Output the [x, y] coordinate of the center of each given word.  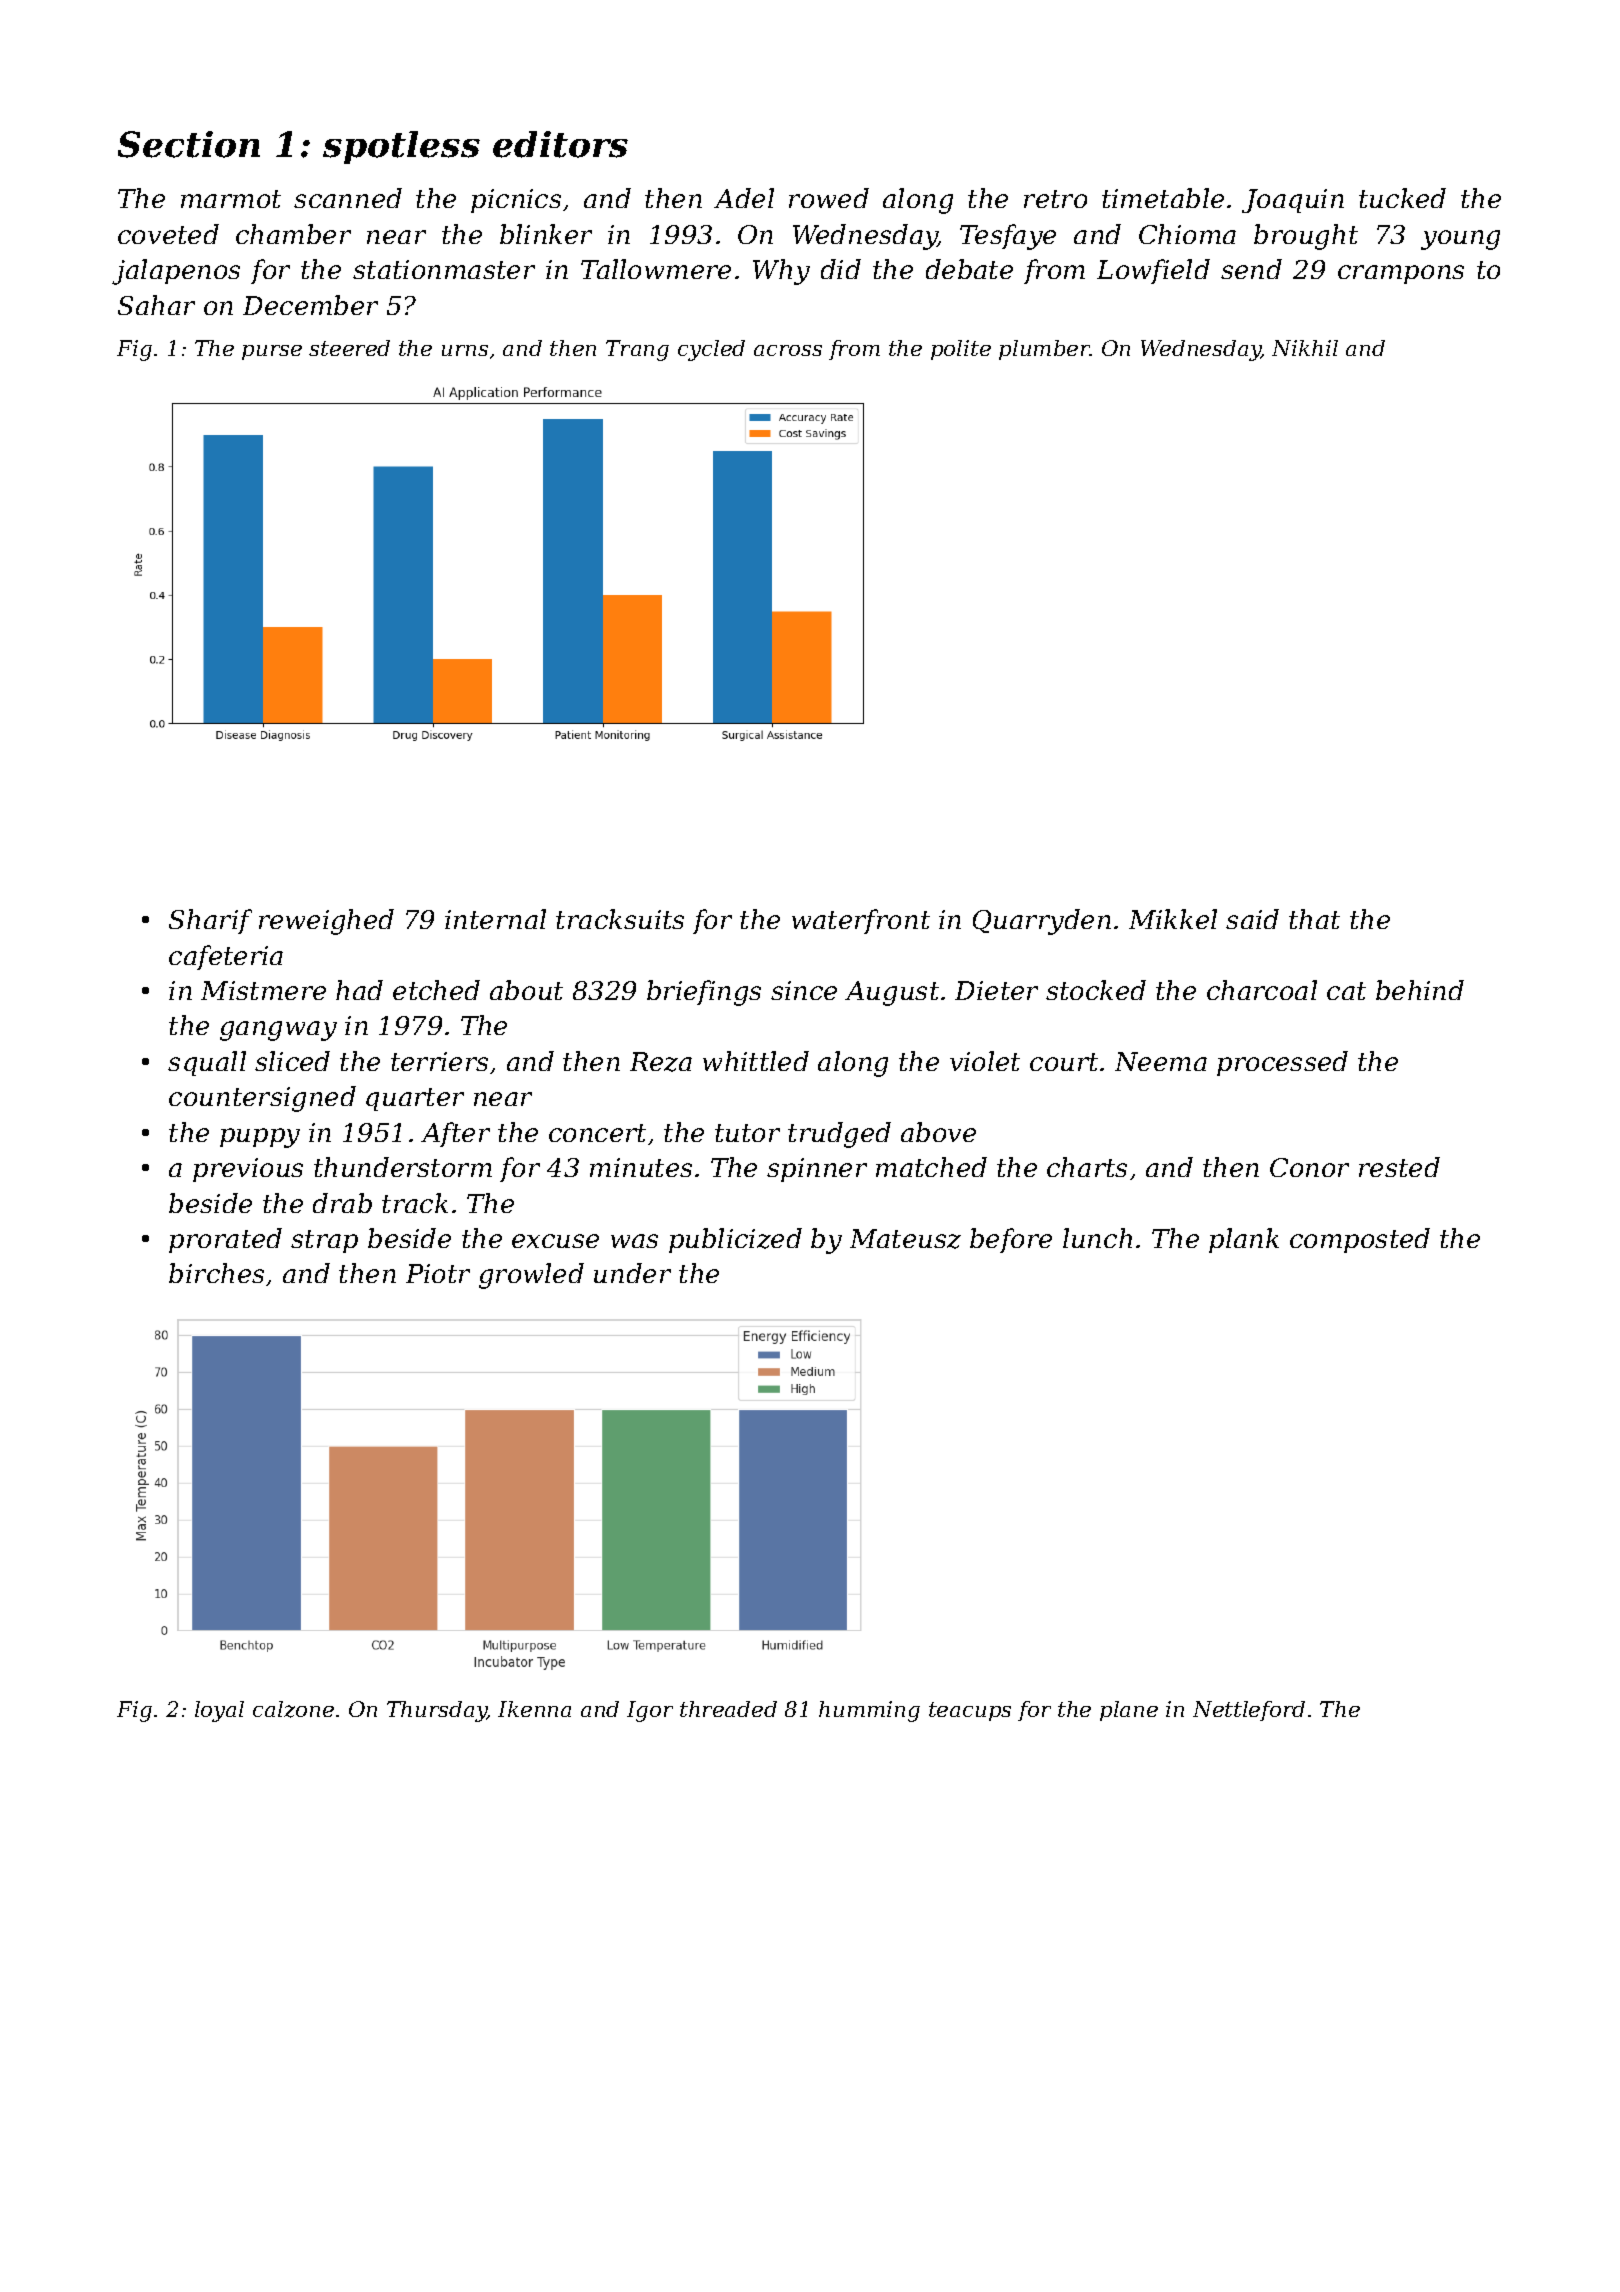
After [455, 1134]
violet [985, 1061]
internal [495, 919]
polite [961, 350]
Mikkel [1173, 919]
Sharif [210, 921]
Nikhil [1305, 348]
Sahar [156, 305]
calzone [293, 1709]
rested [1399, 1167]
